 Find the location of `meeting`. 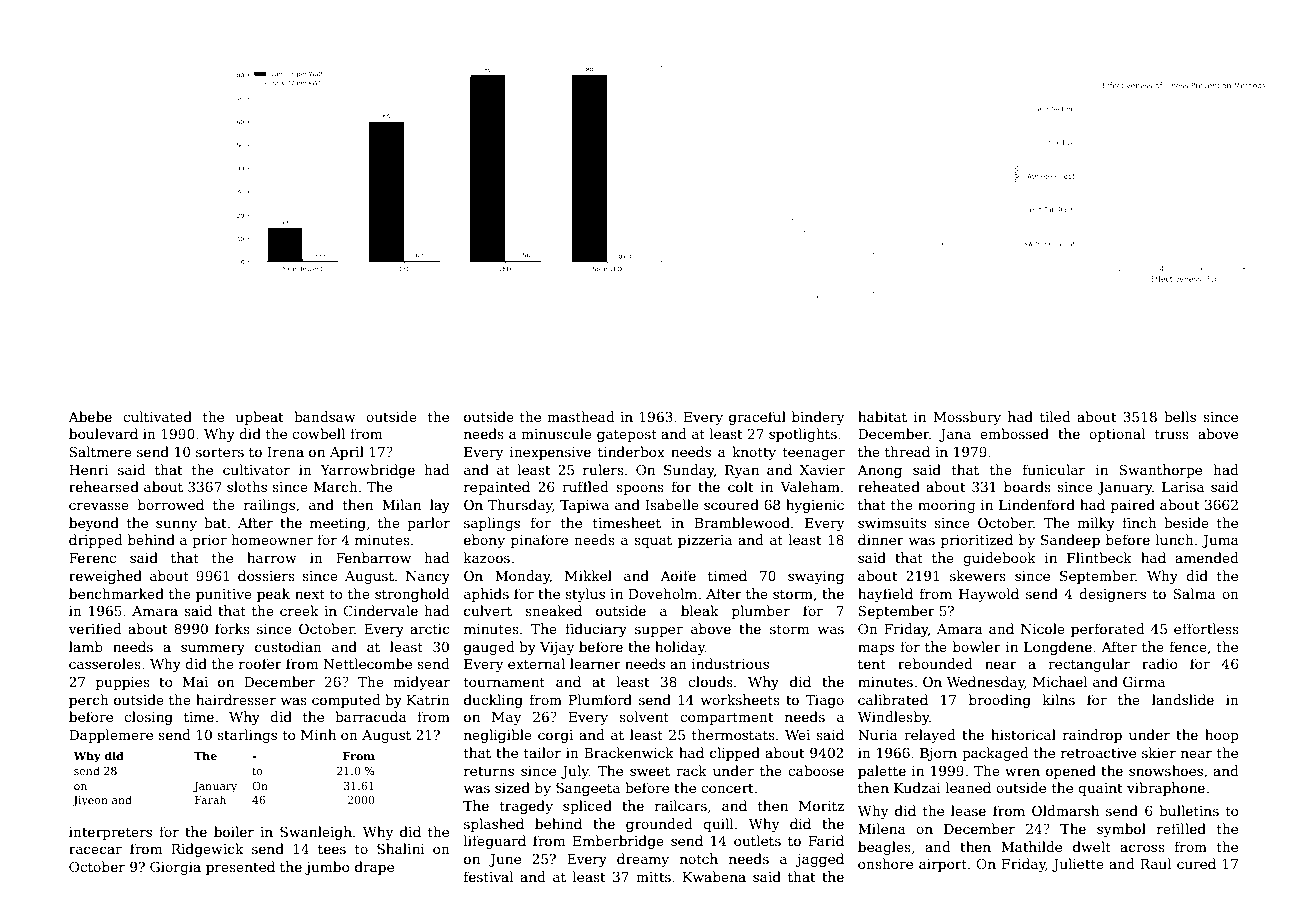

meeting is located at coordinates (338, 524).
